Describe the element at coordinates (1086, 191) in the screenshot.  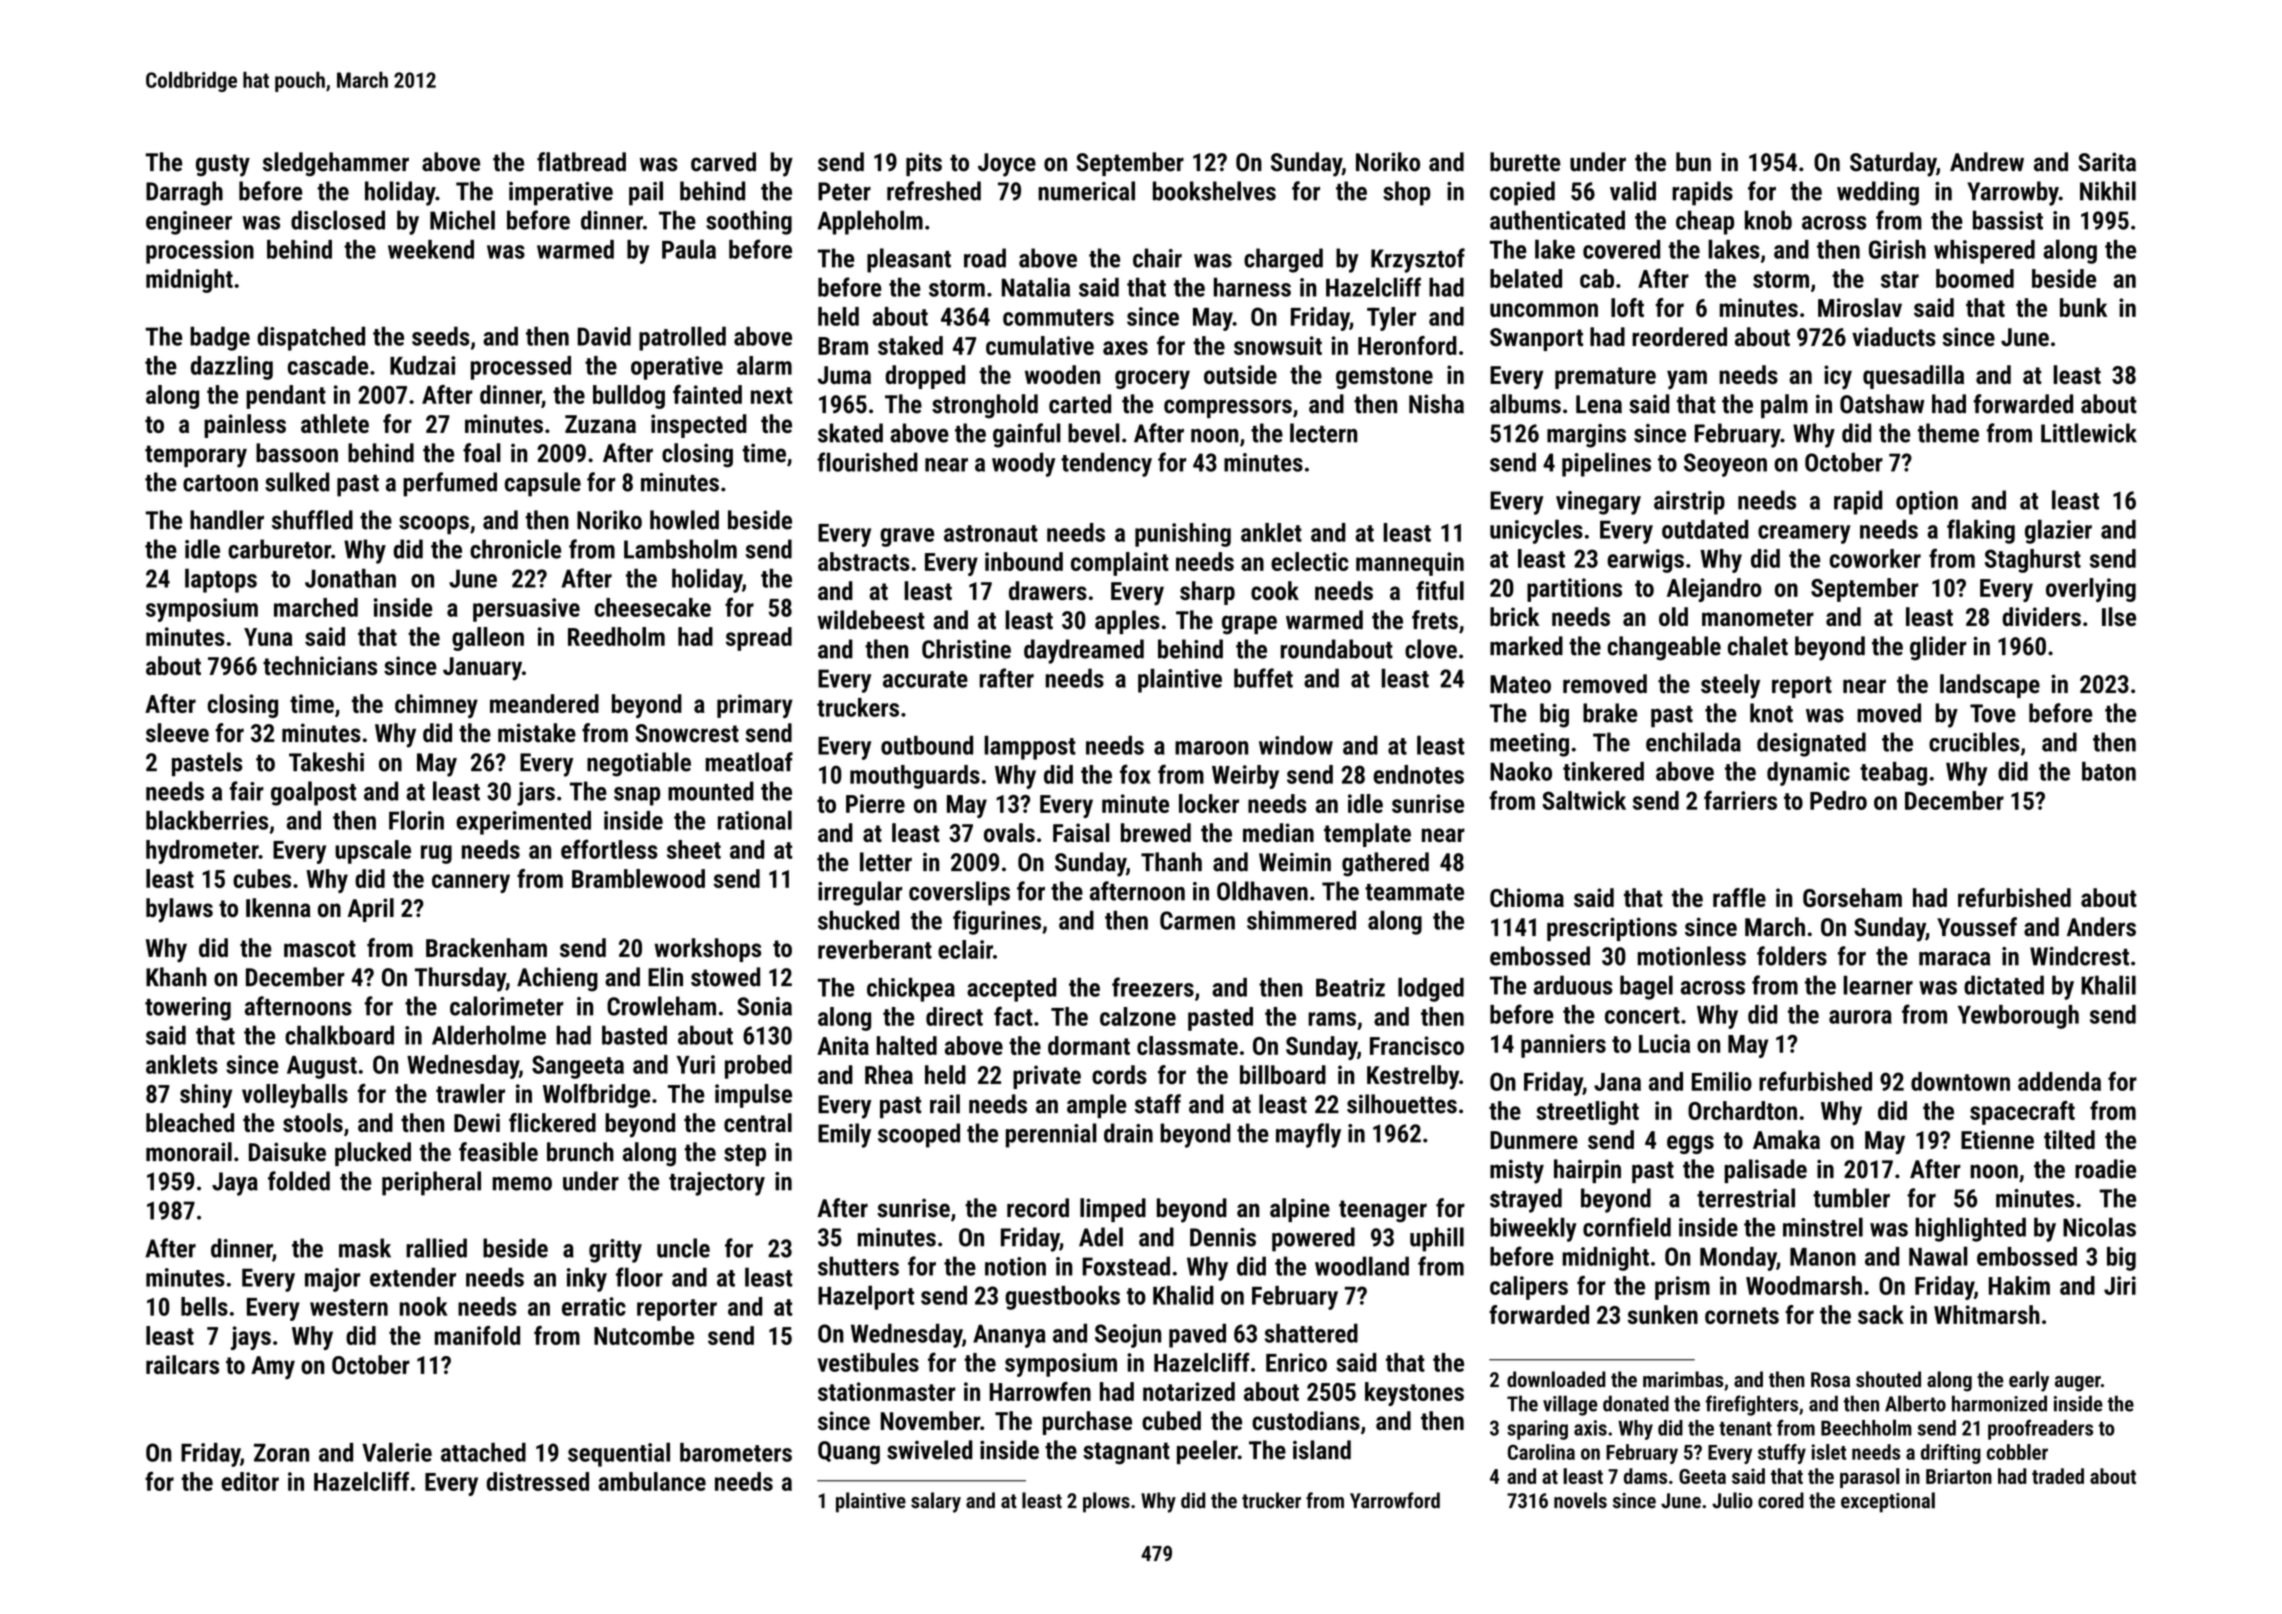
I see `numerical` at that location.
